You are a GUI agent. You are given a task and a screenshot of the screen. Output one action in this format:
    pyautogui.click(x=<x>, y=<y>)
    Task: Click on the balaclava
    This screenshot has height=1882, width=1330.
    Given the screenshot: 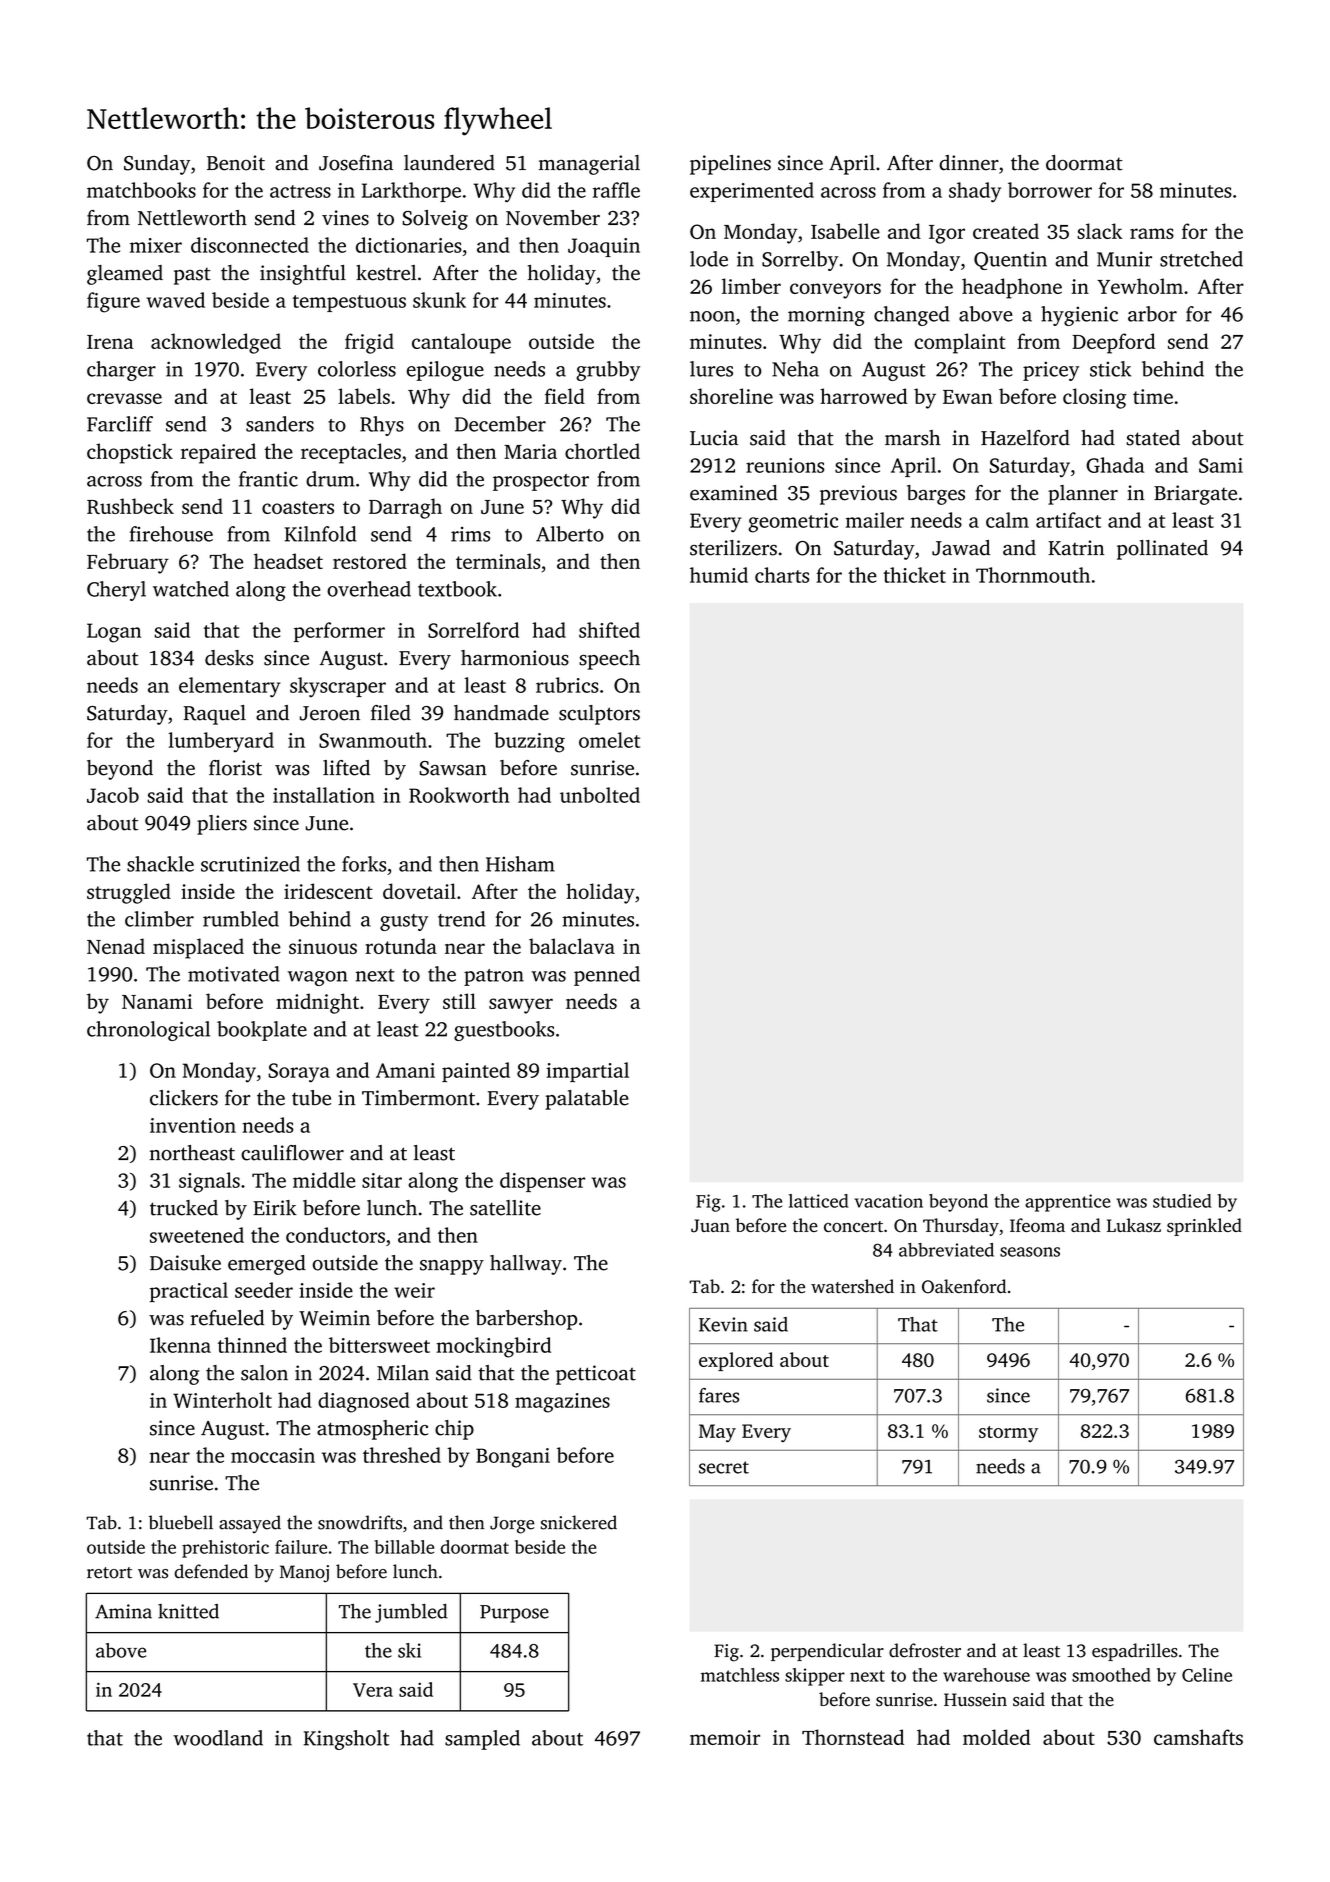 What is the action you would take?
    pyautogui.click(x=572, y=946)
